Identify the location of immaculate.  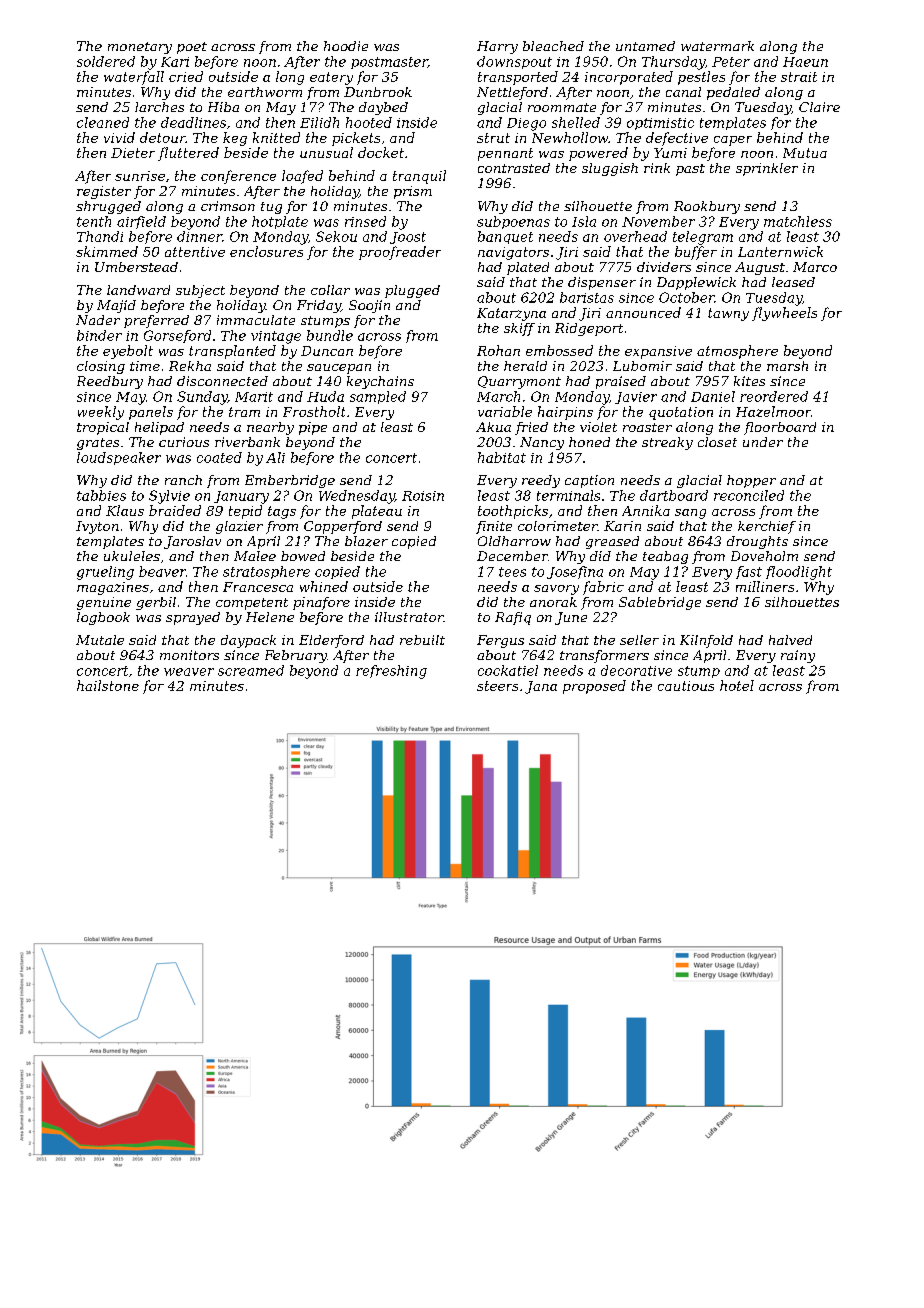
(256, 320).
